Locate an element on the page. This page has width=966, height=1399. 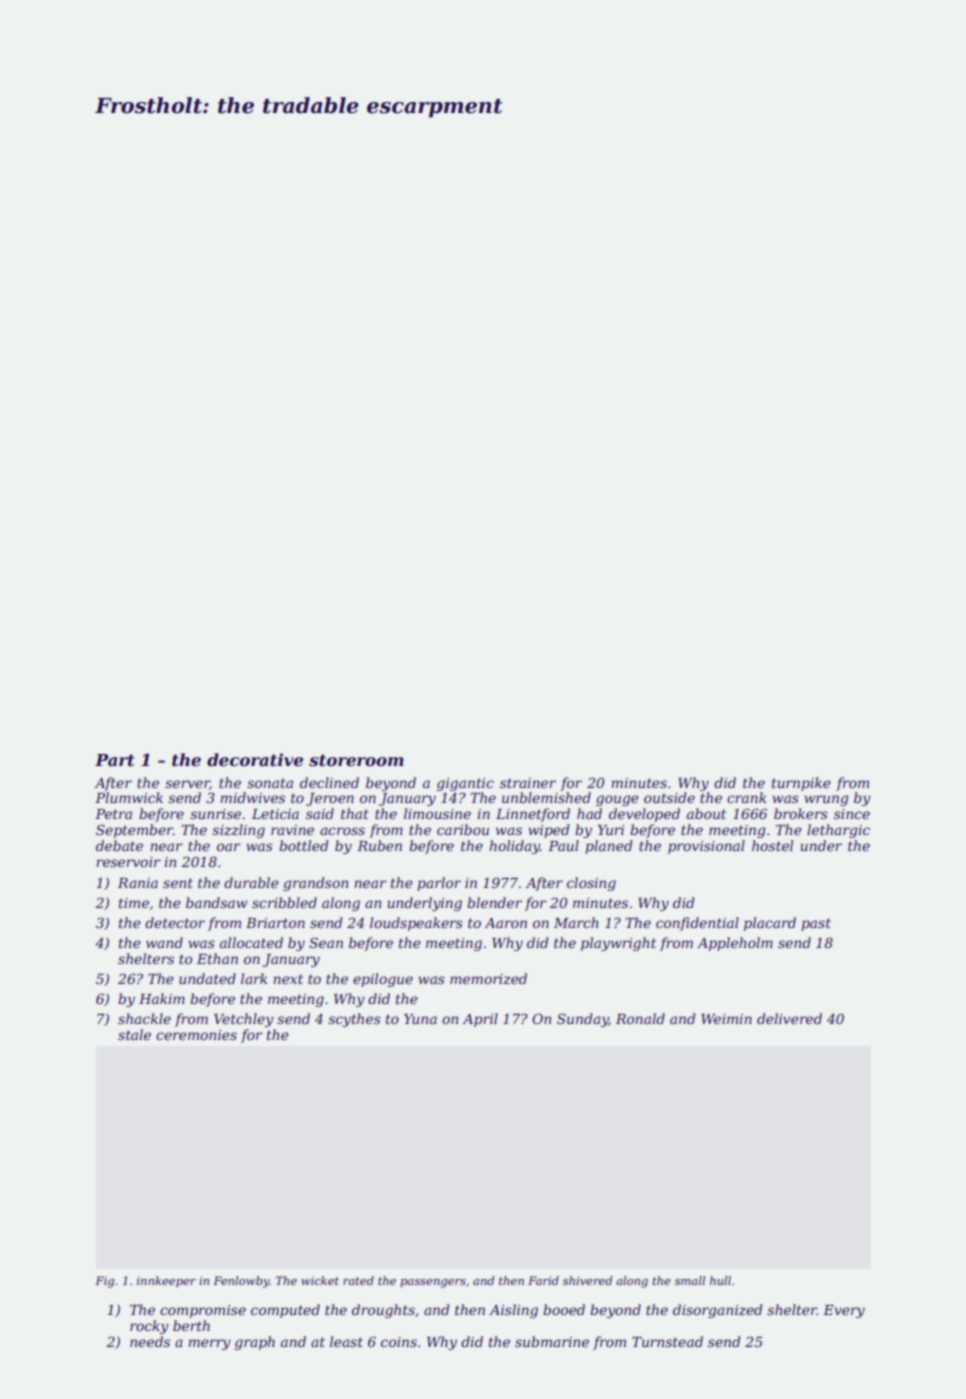
merry is located at coordinates (209, 1344).
